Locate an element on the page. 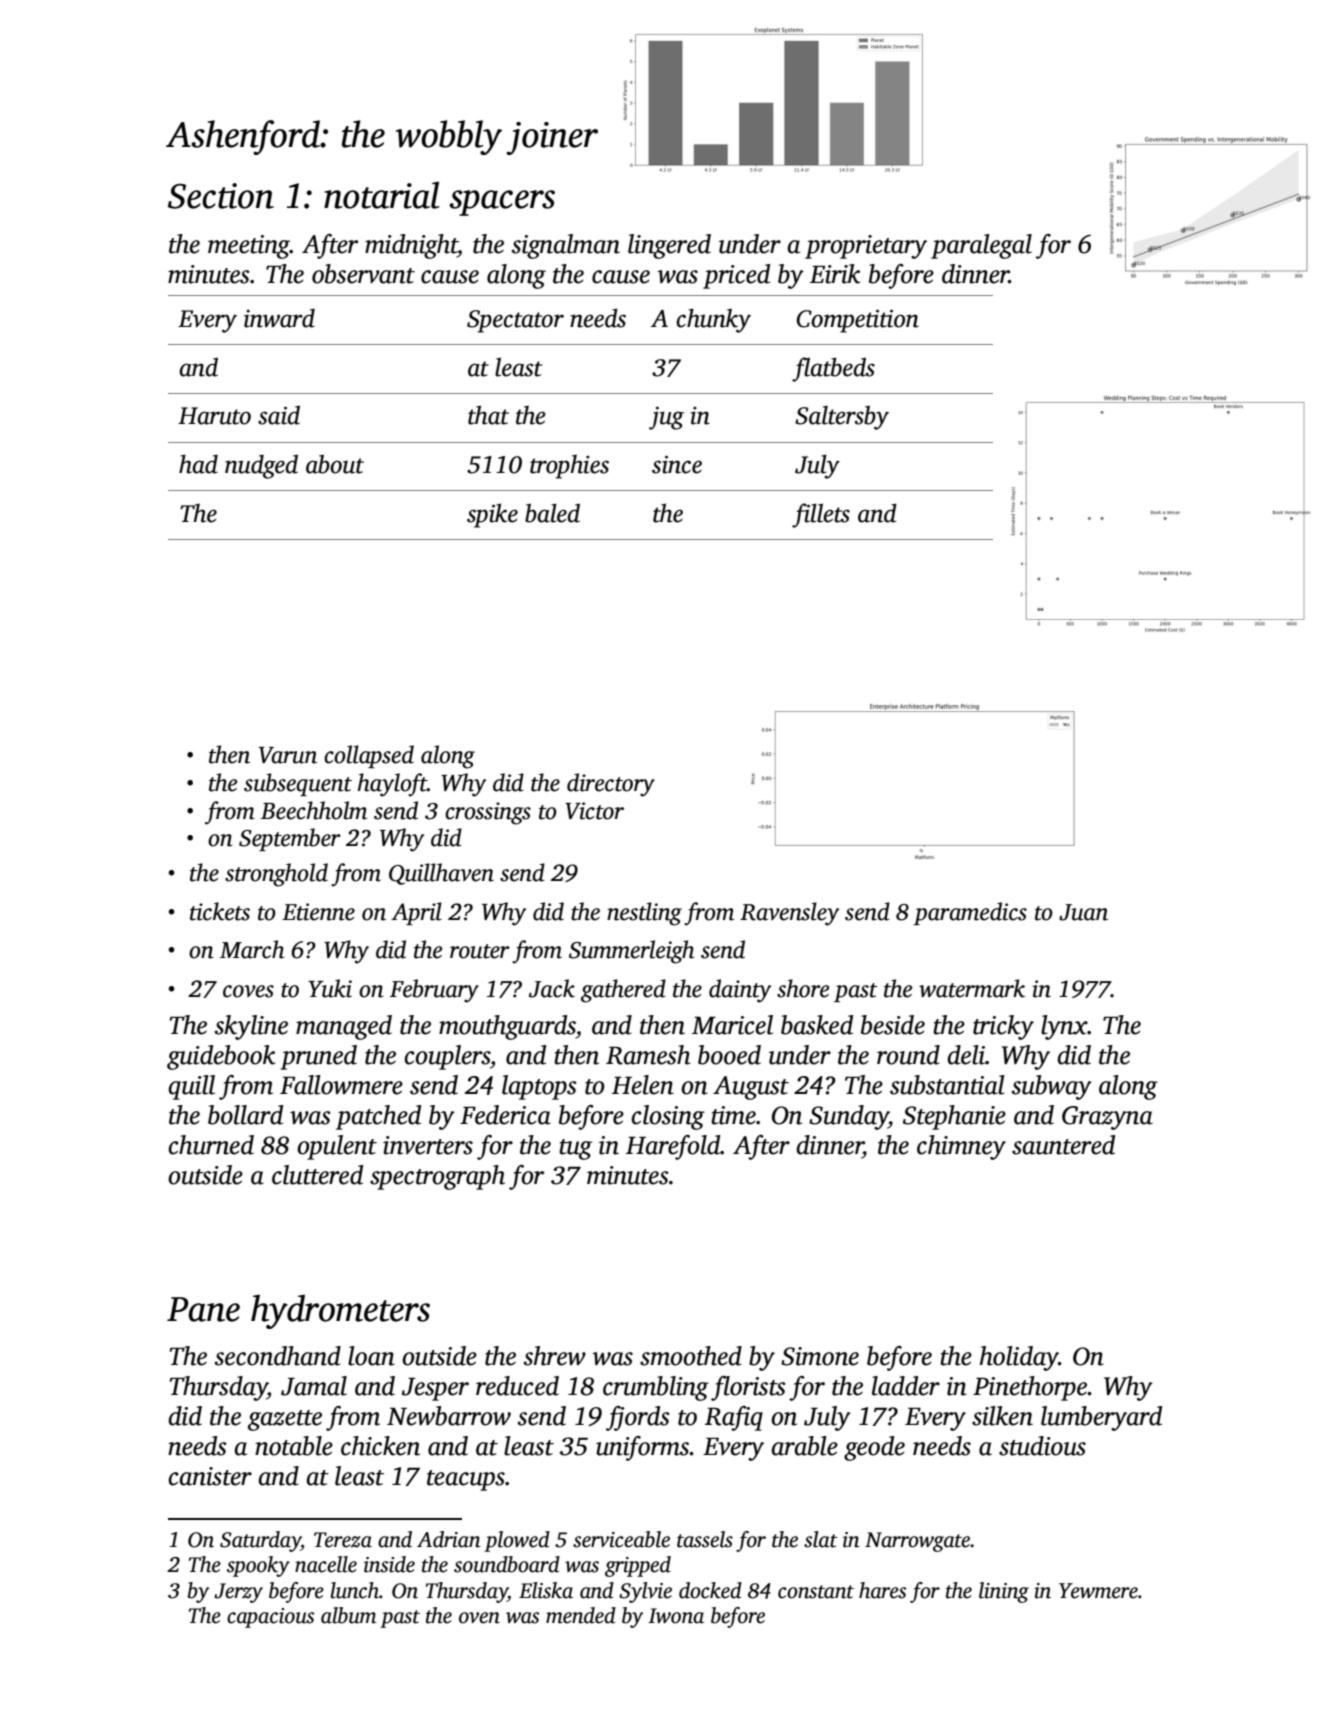 The height and width of the page is (1726, 1334). proprietary is located at coordinates (866, 247).
